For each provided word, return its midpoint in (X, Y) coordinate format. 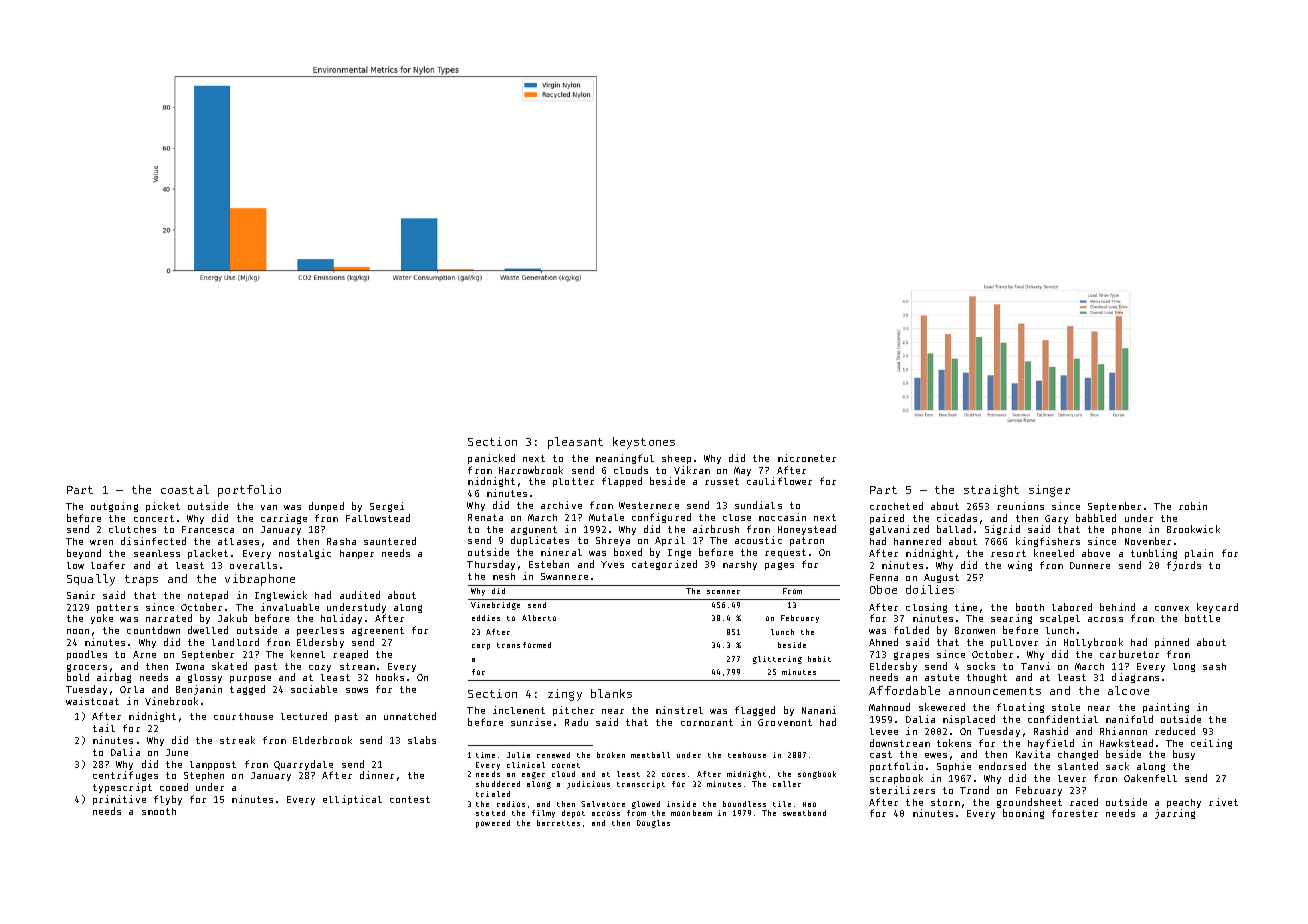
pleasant (575, 443)
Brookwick (1193, 529)
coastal (185, 489)
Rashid (1051, 731)
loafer (108, 565)
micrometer (807, 458)
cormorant (707, 722)
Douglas (653, 824)
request (785, 553)
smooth (159, 811)
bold (78, 677)
